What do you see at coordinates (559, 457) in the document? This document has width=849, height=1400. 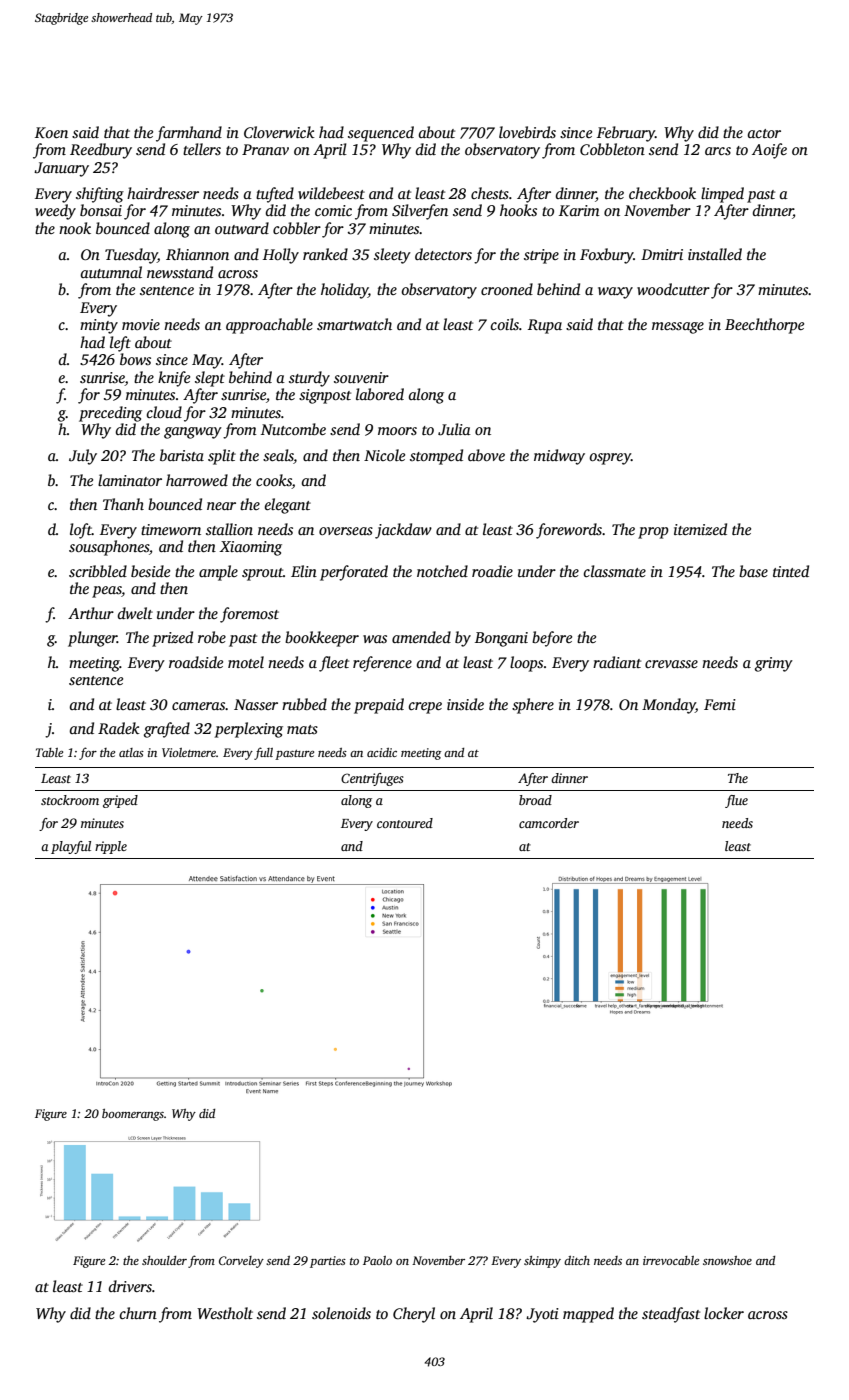 I see `midway` at bounding box center [559, 457].
